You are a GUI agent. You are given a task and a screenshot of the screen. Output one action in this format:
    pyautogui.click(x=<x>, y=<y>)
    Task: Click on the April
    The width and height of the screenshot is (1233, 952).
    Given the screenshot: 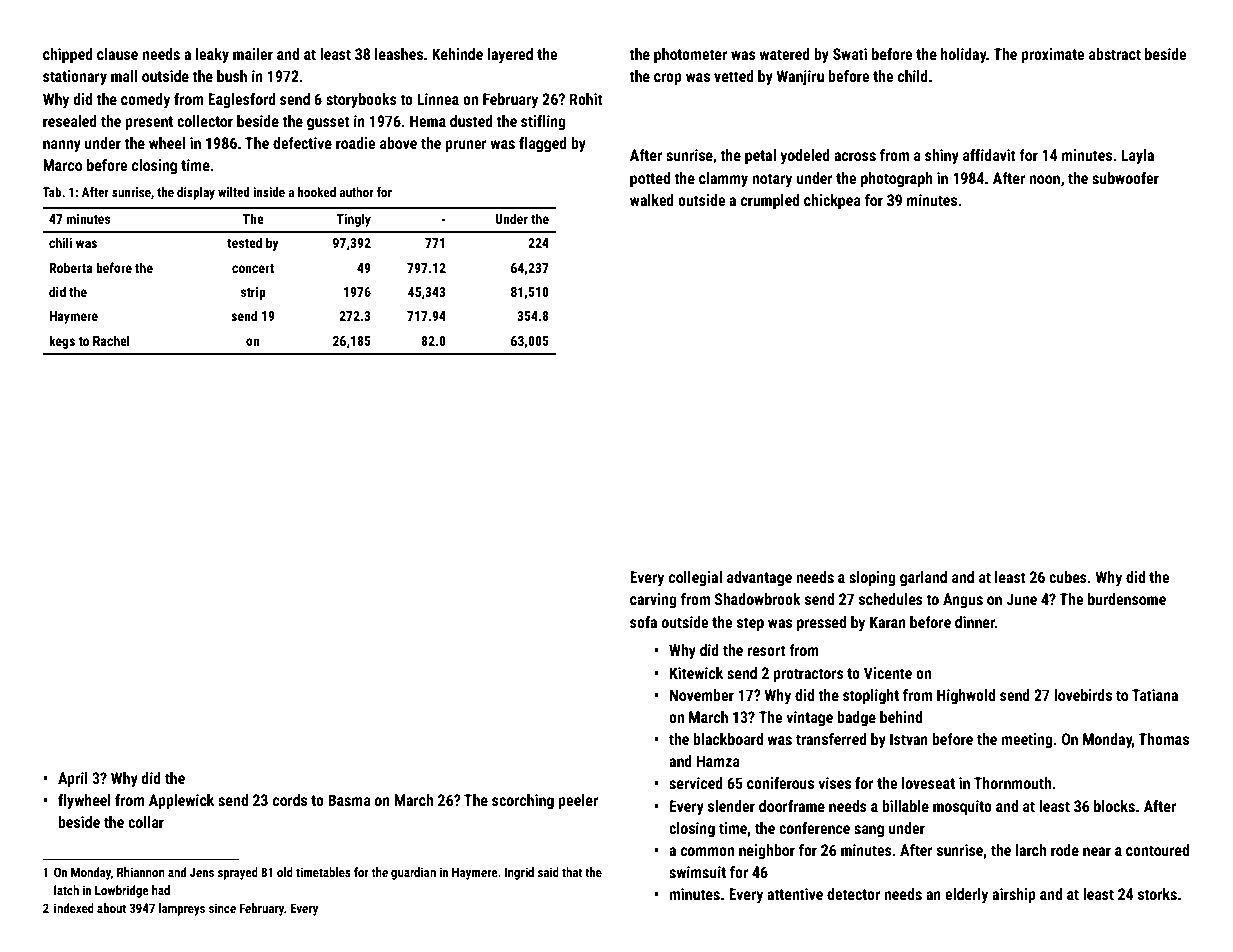 What is the action you would take?
    pyautogui.click(x=73, y=780)
